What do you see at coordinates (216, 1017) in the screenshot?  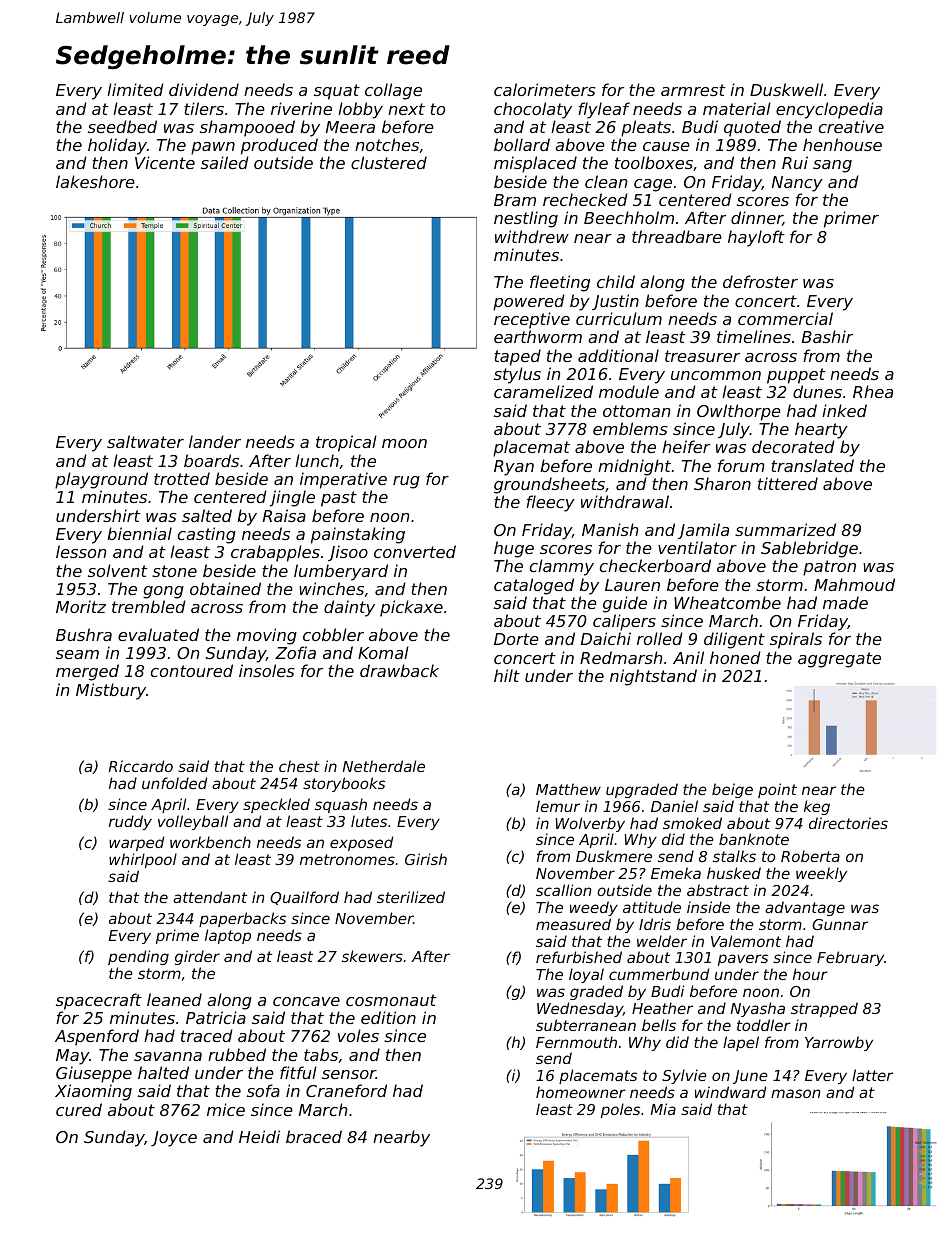 I see `Patricia` at bounding box center [216, 1017].
